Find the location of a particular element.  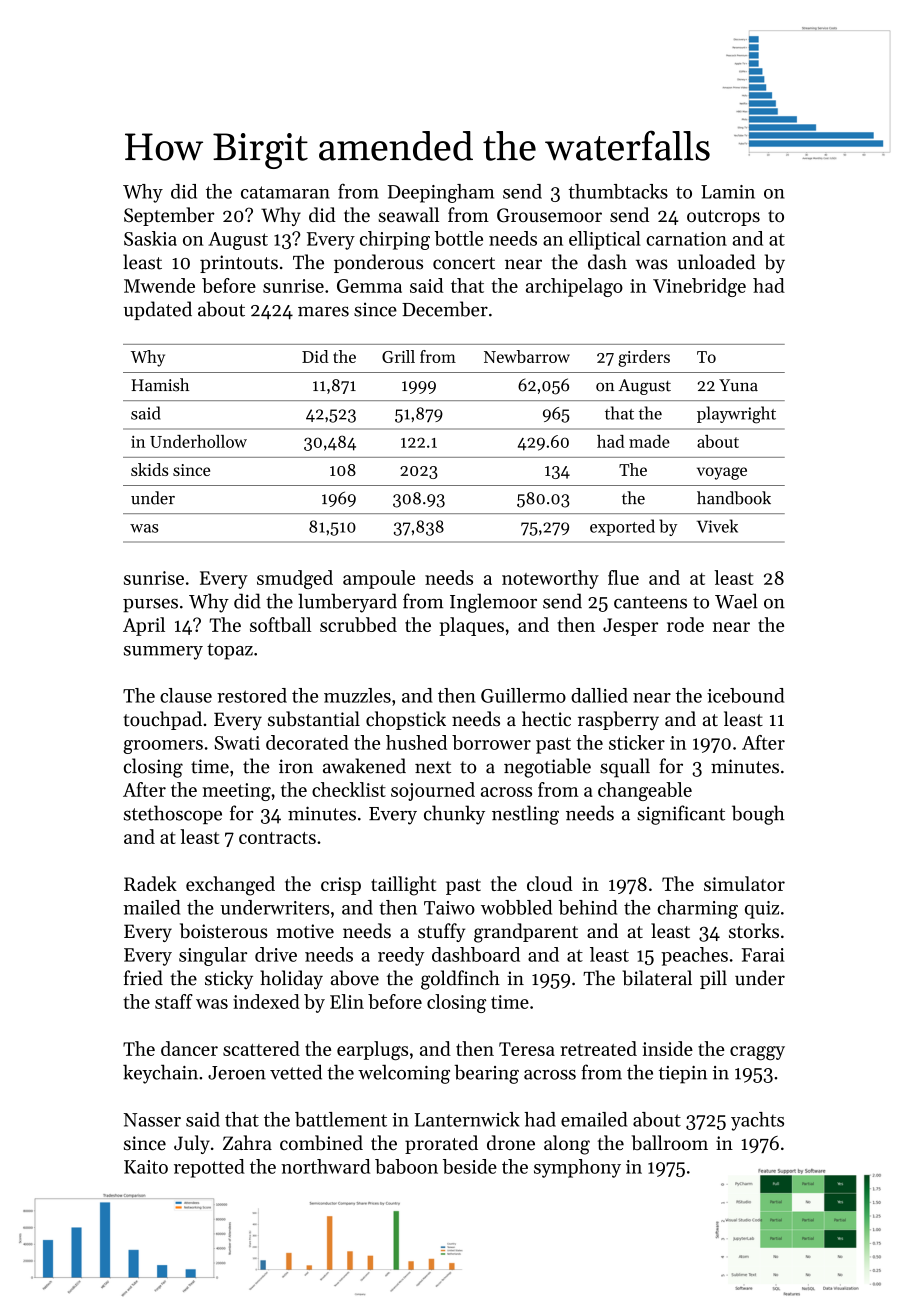

girders is located at coordinates (644, 358).
